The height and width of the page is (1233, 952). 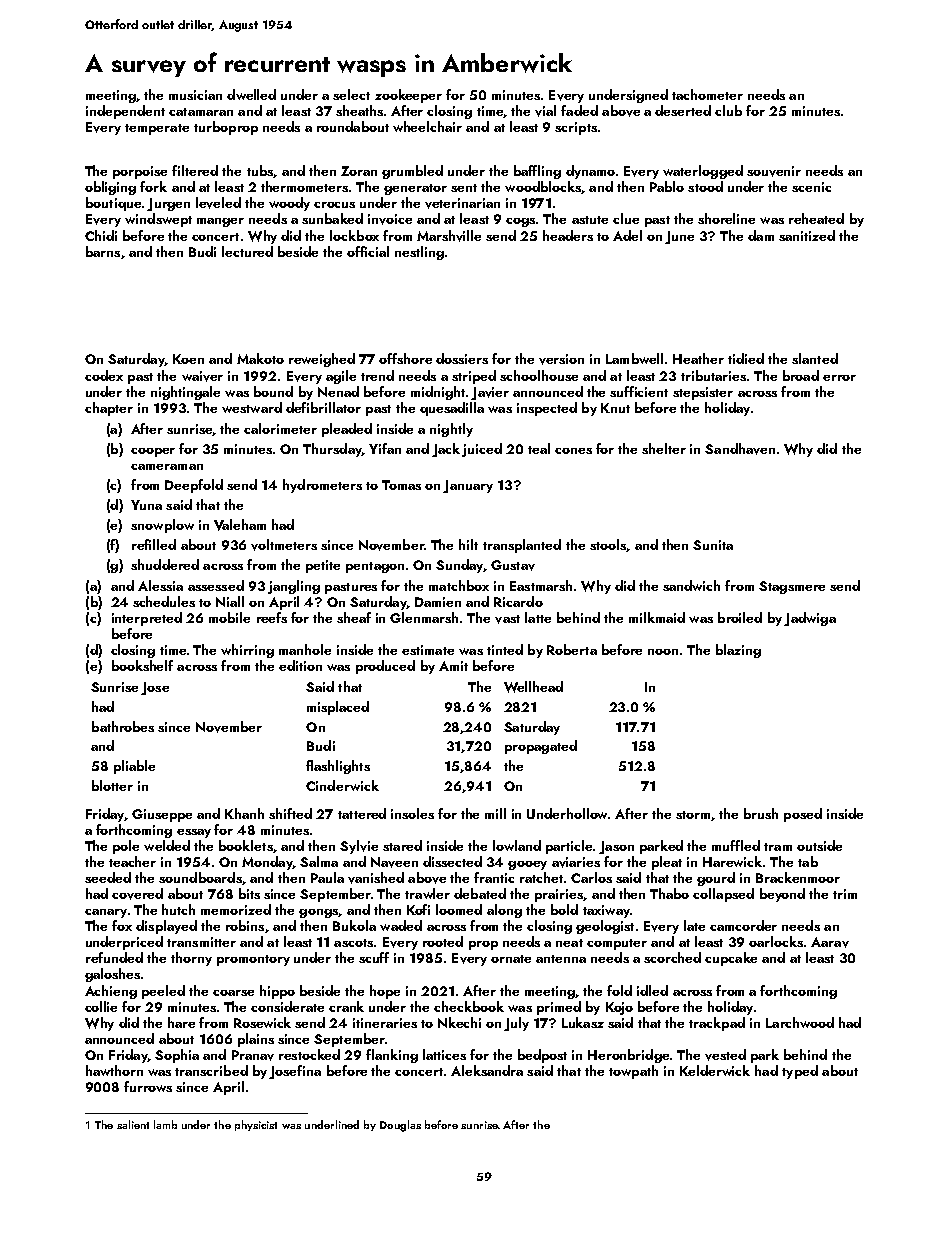 What do you see at coordinates (154, 544) in the page?
I see `refilled` at bounding box center [154, 544].
